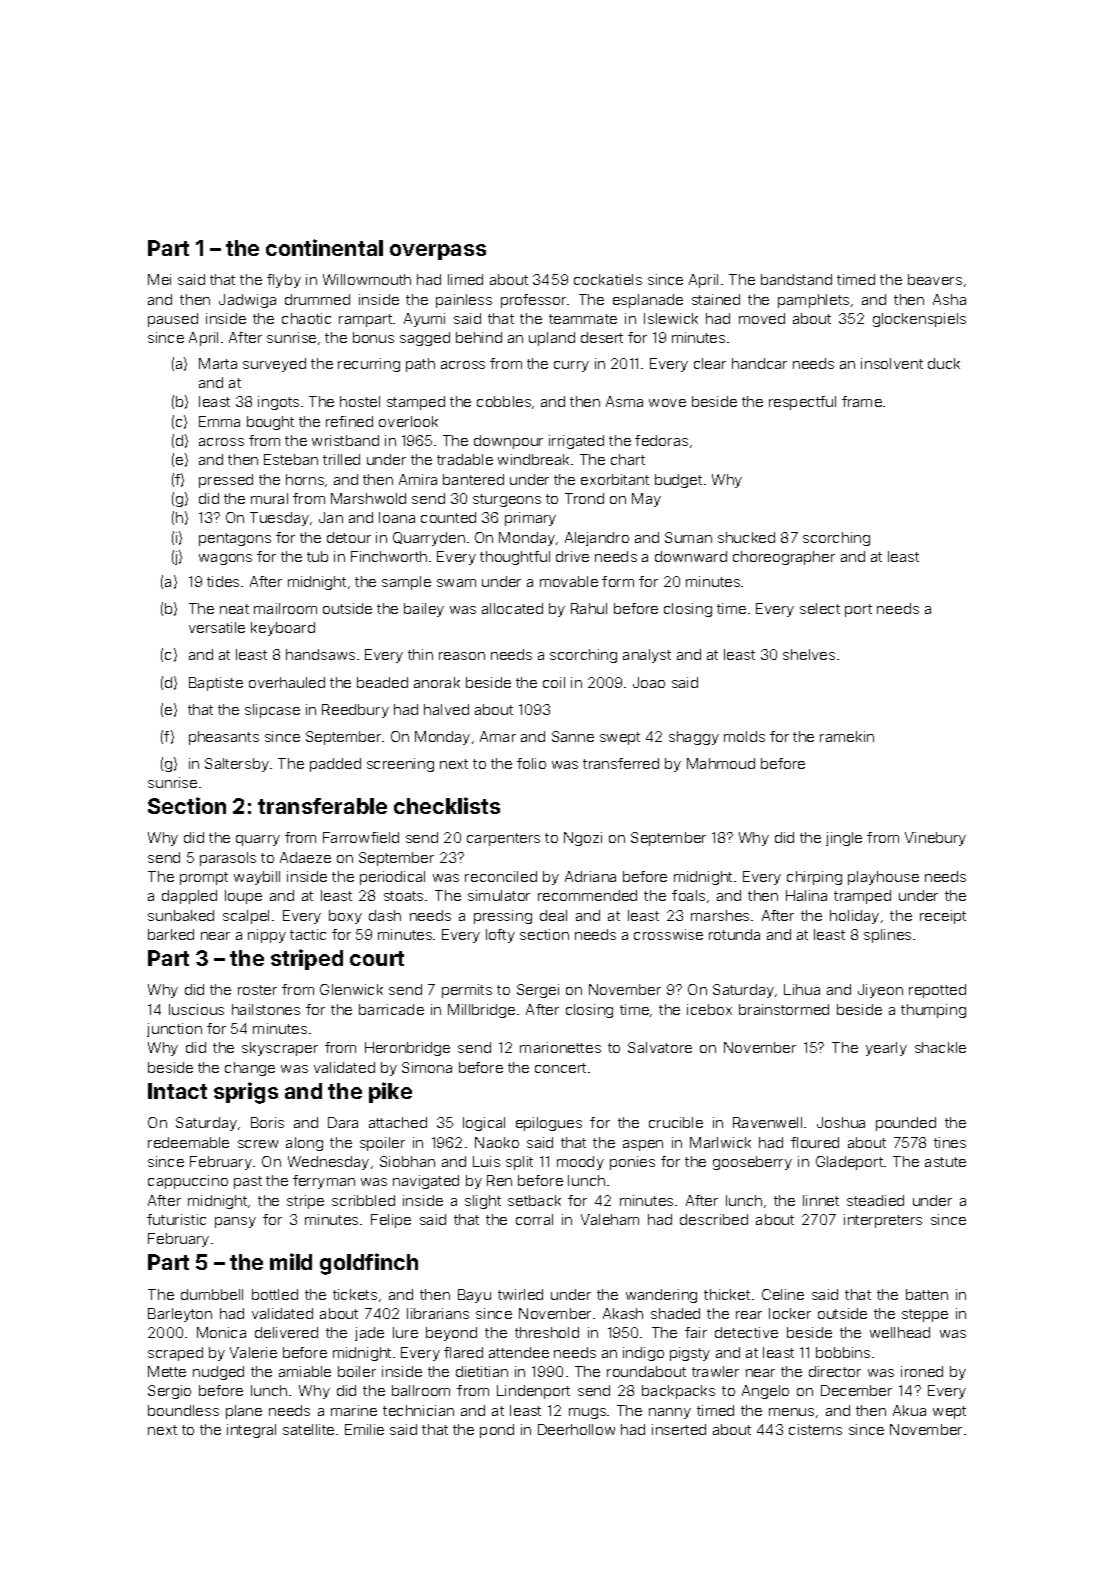  What do you see at coordinates (820, 608) in the page?
I see `select` at bounding box center [820, 608].
